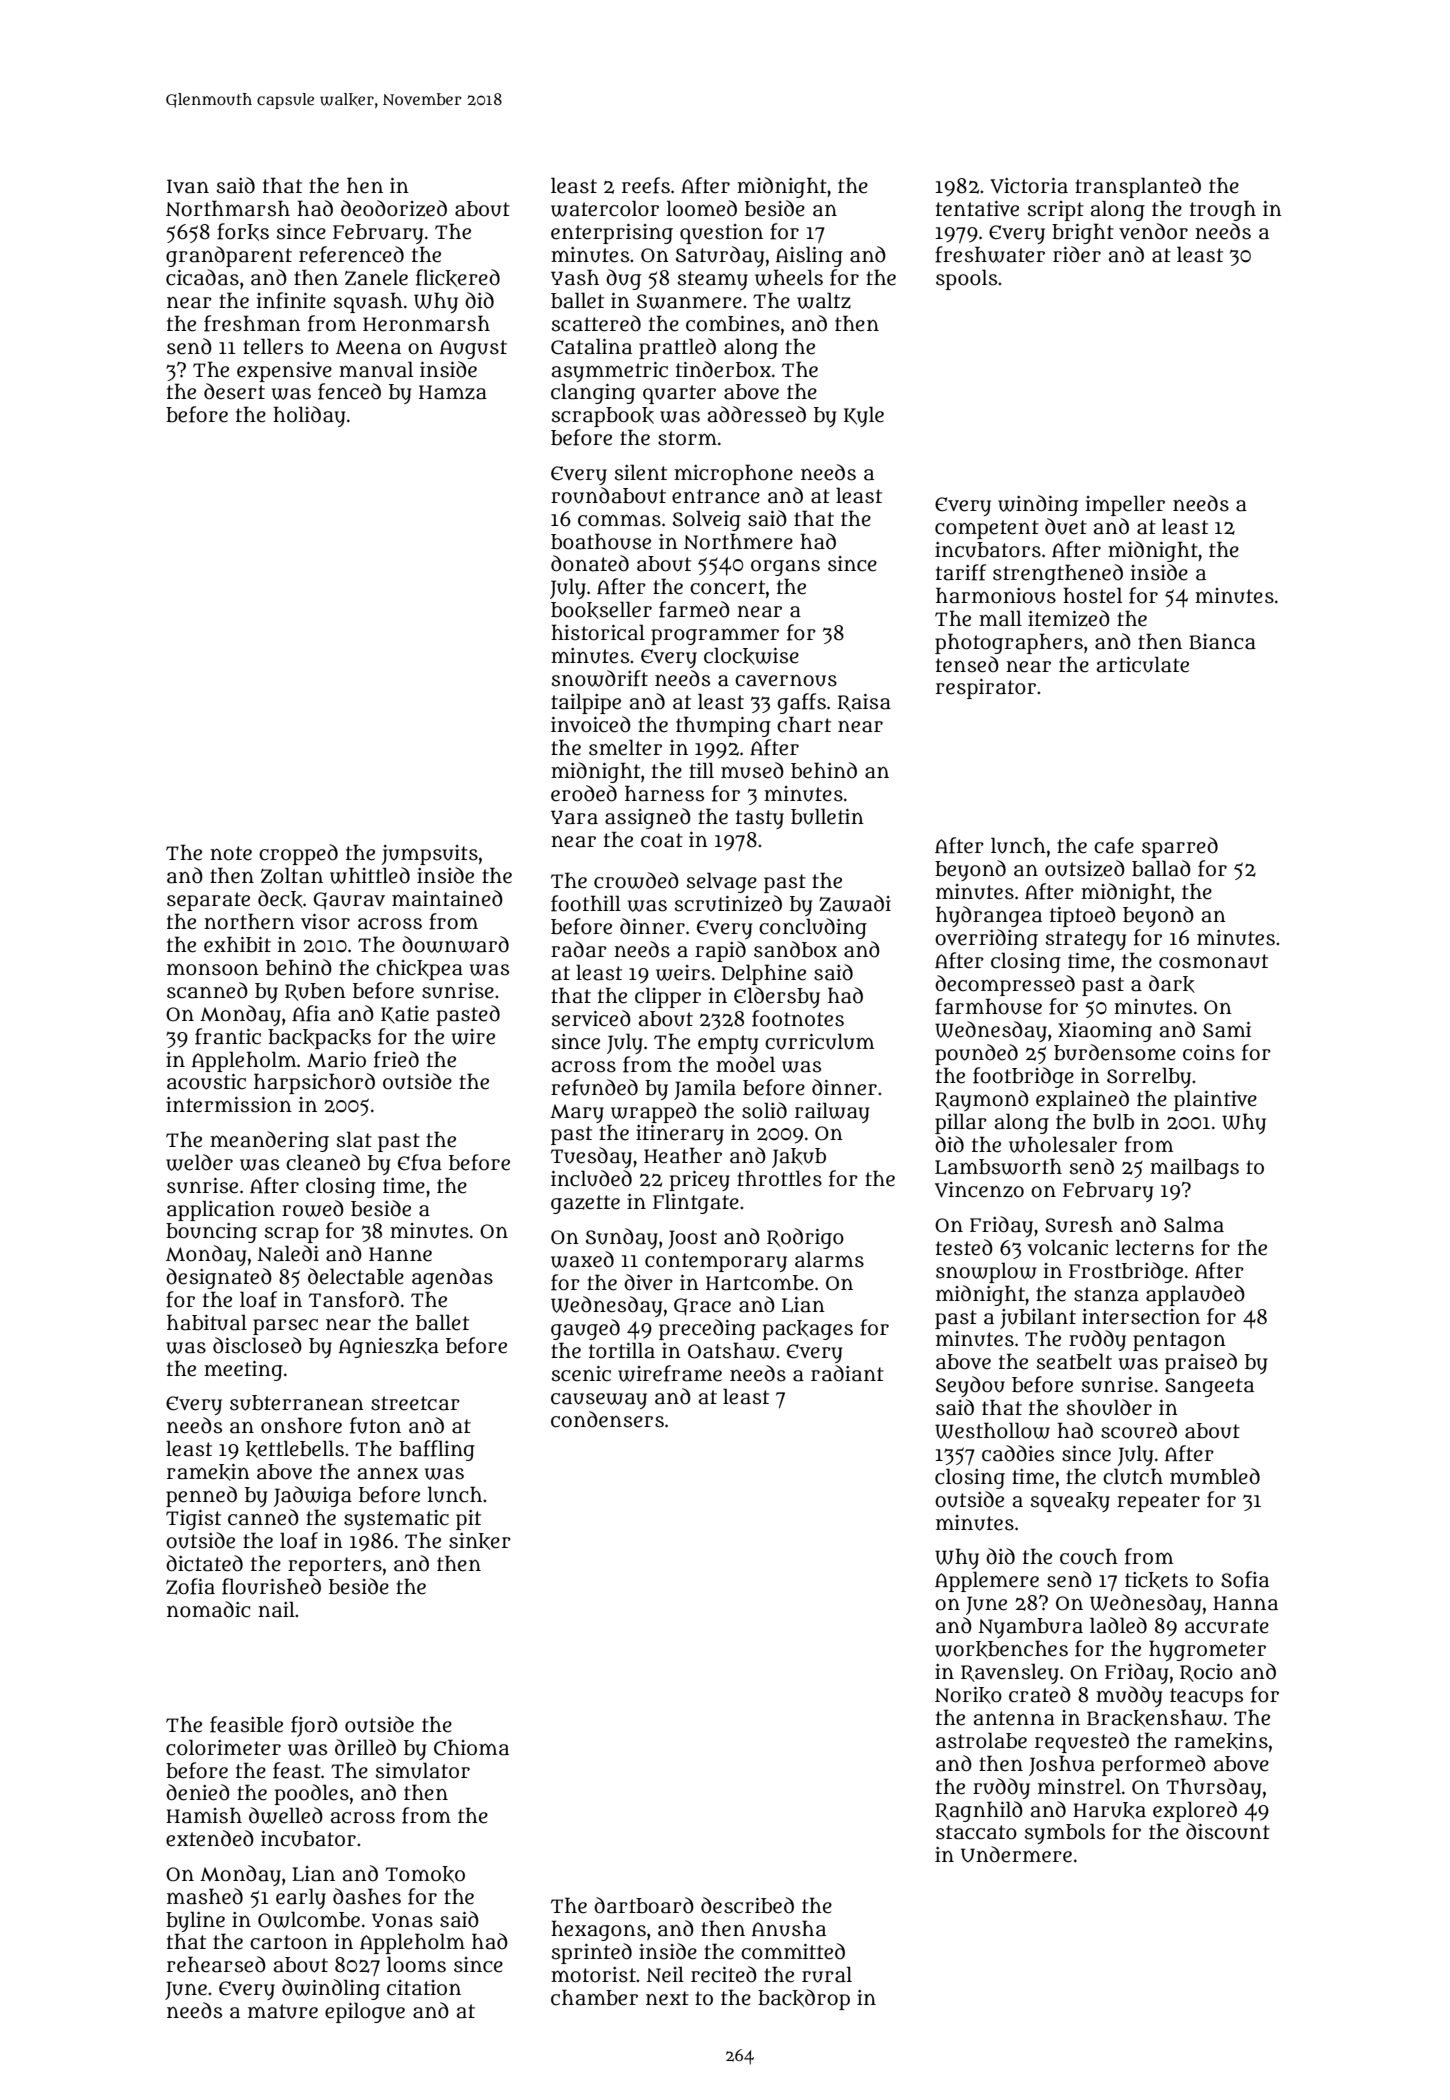 This image has height=2100, width=1450. I want to click on Undermere, so click(1016, 1854).
